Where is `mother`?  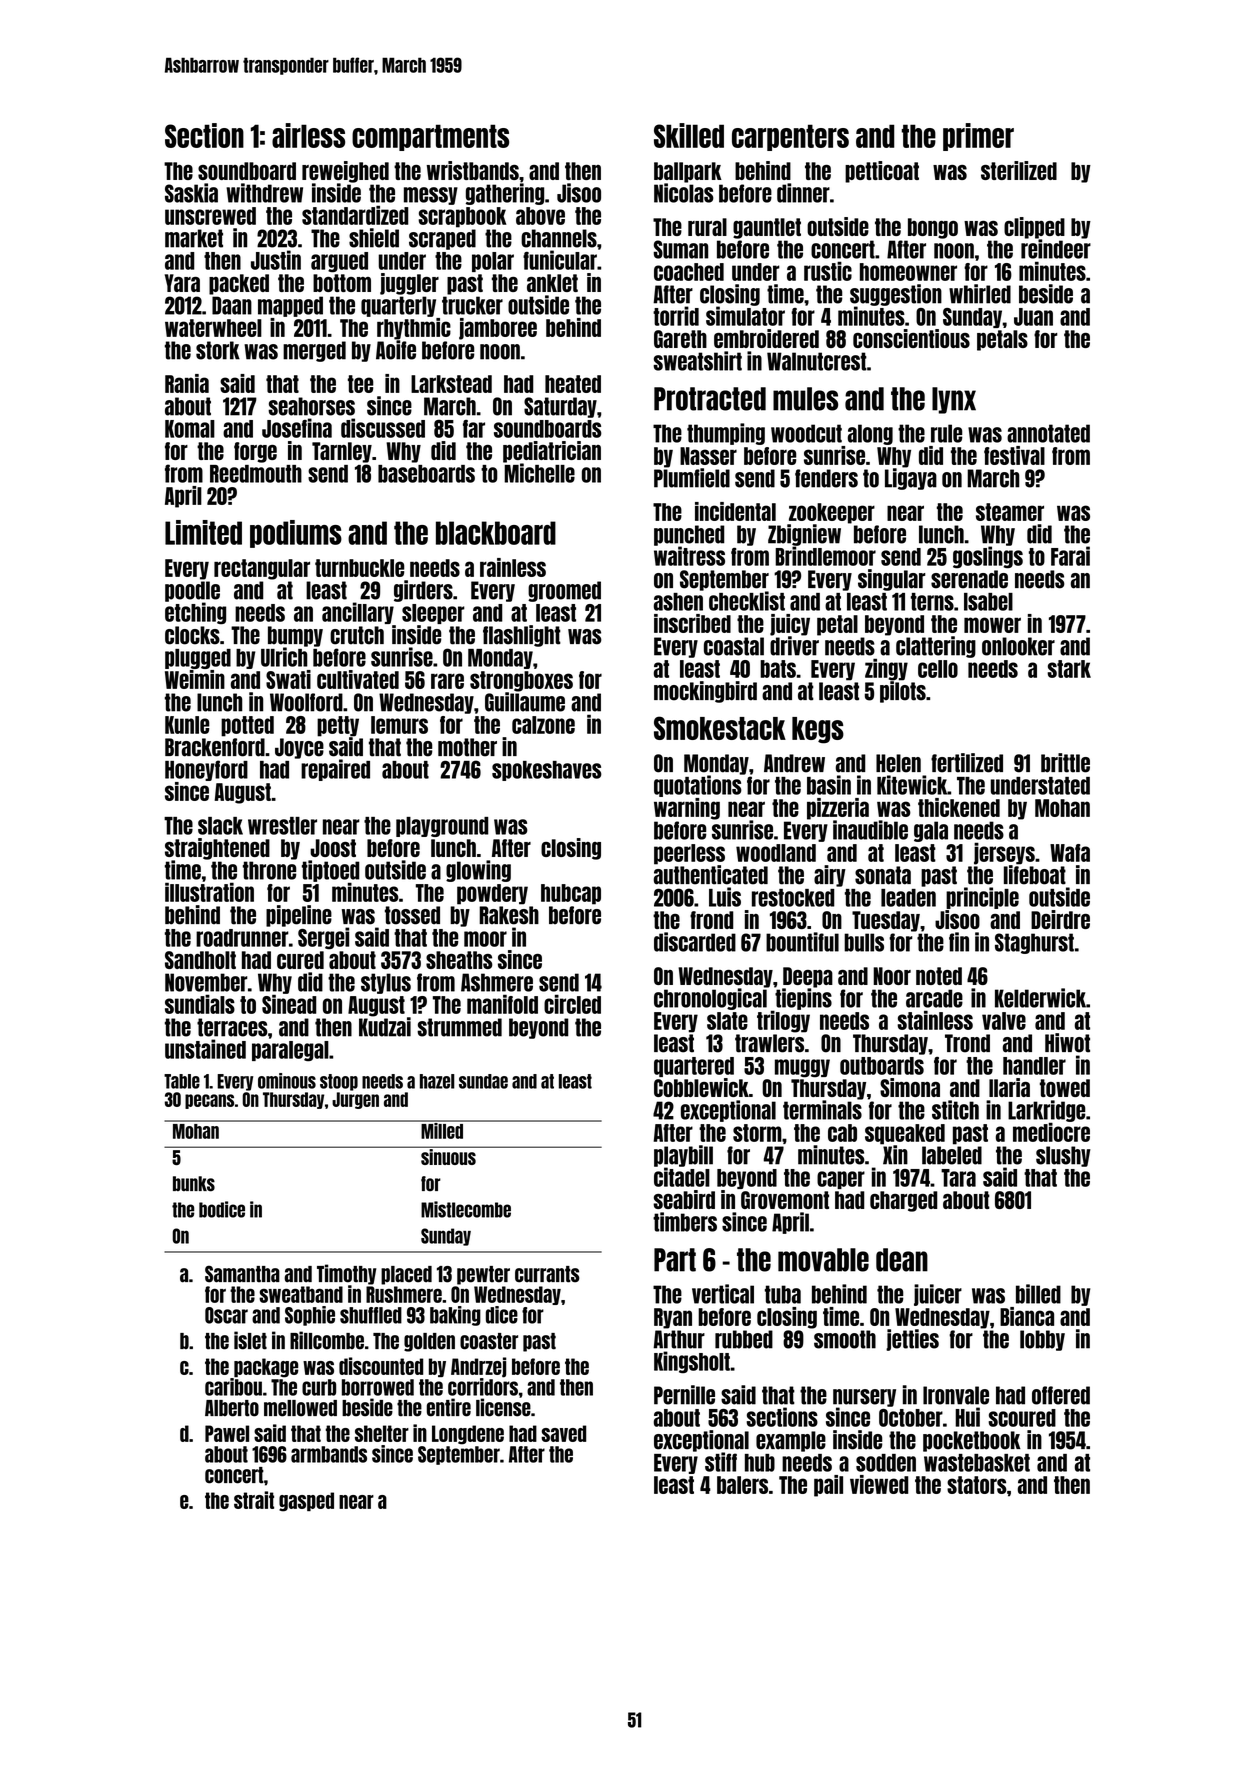 mother is located at coordinates (467, 747).
